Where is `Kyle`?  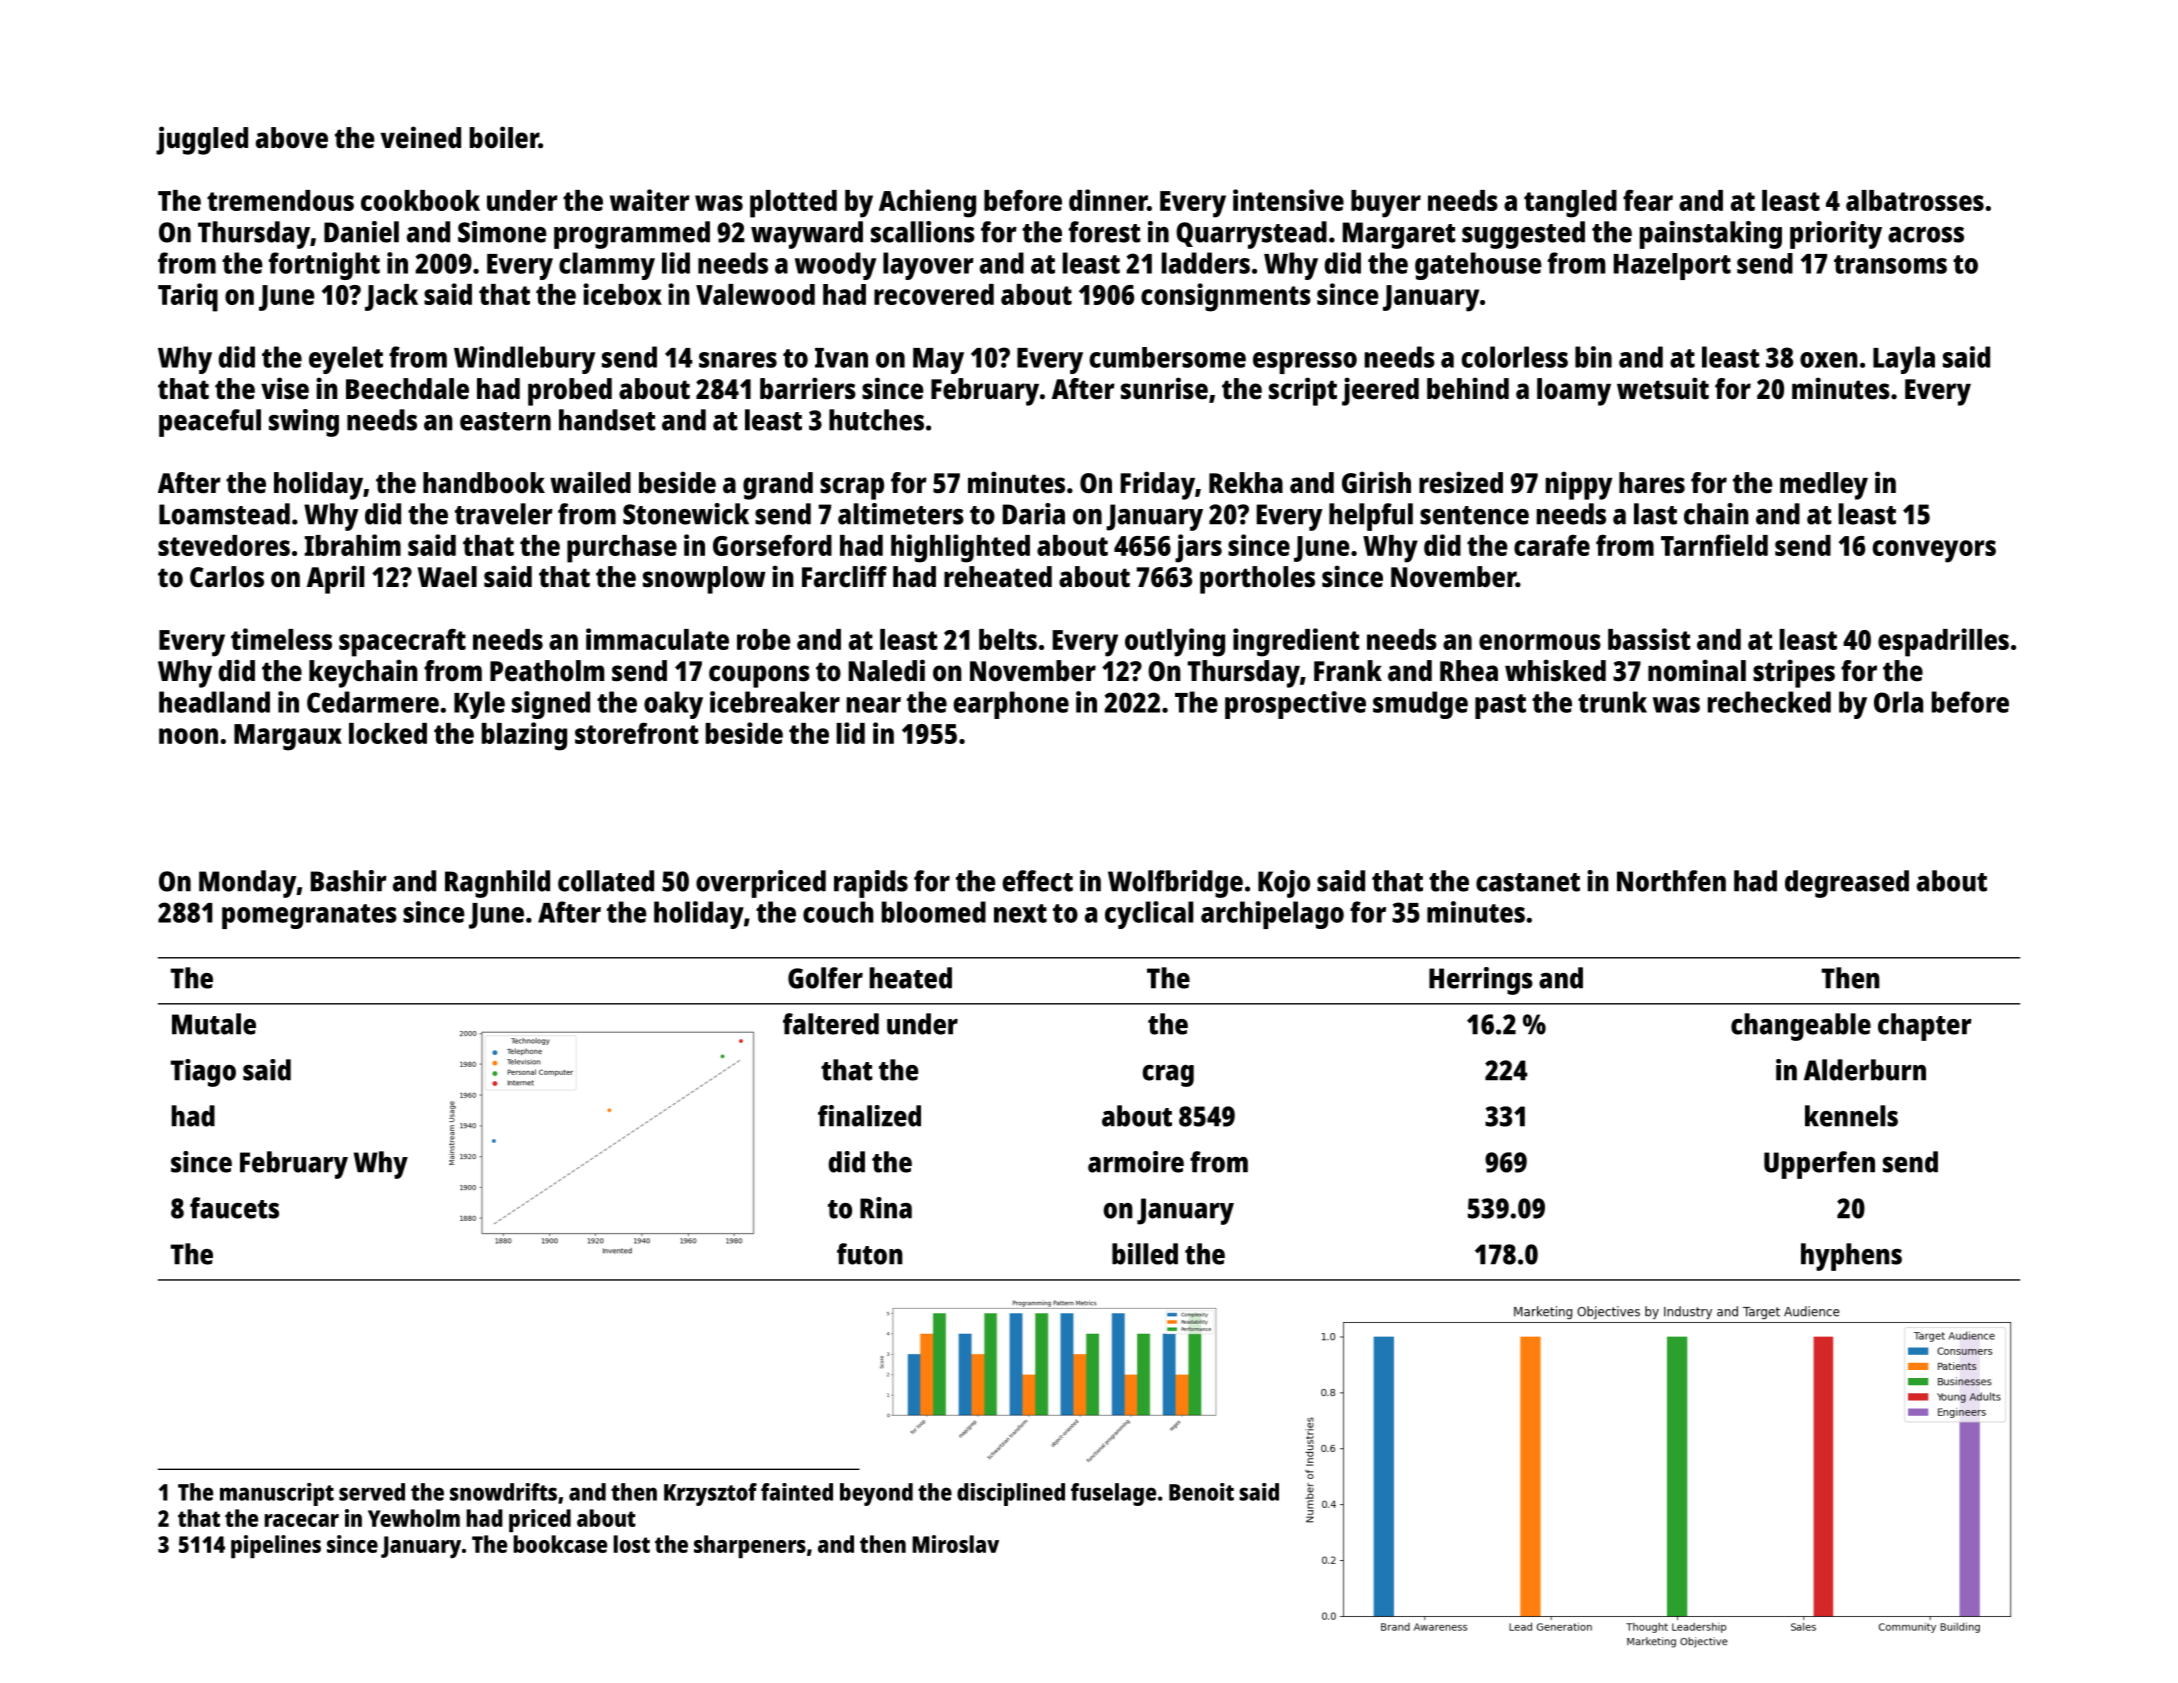 Kyle is located at coordinates (479, 705).
